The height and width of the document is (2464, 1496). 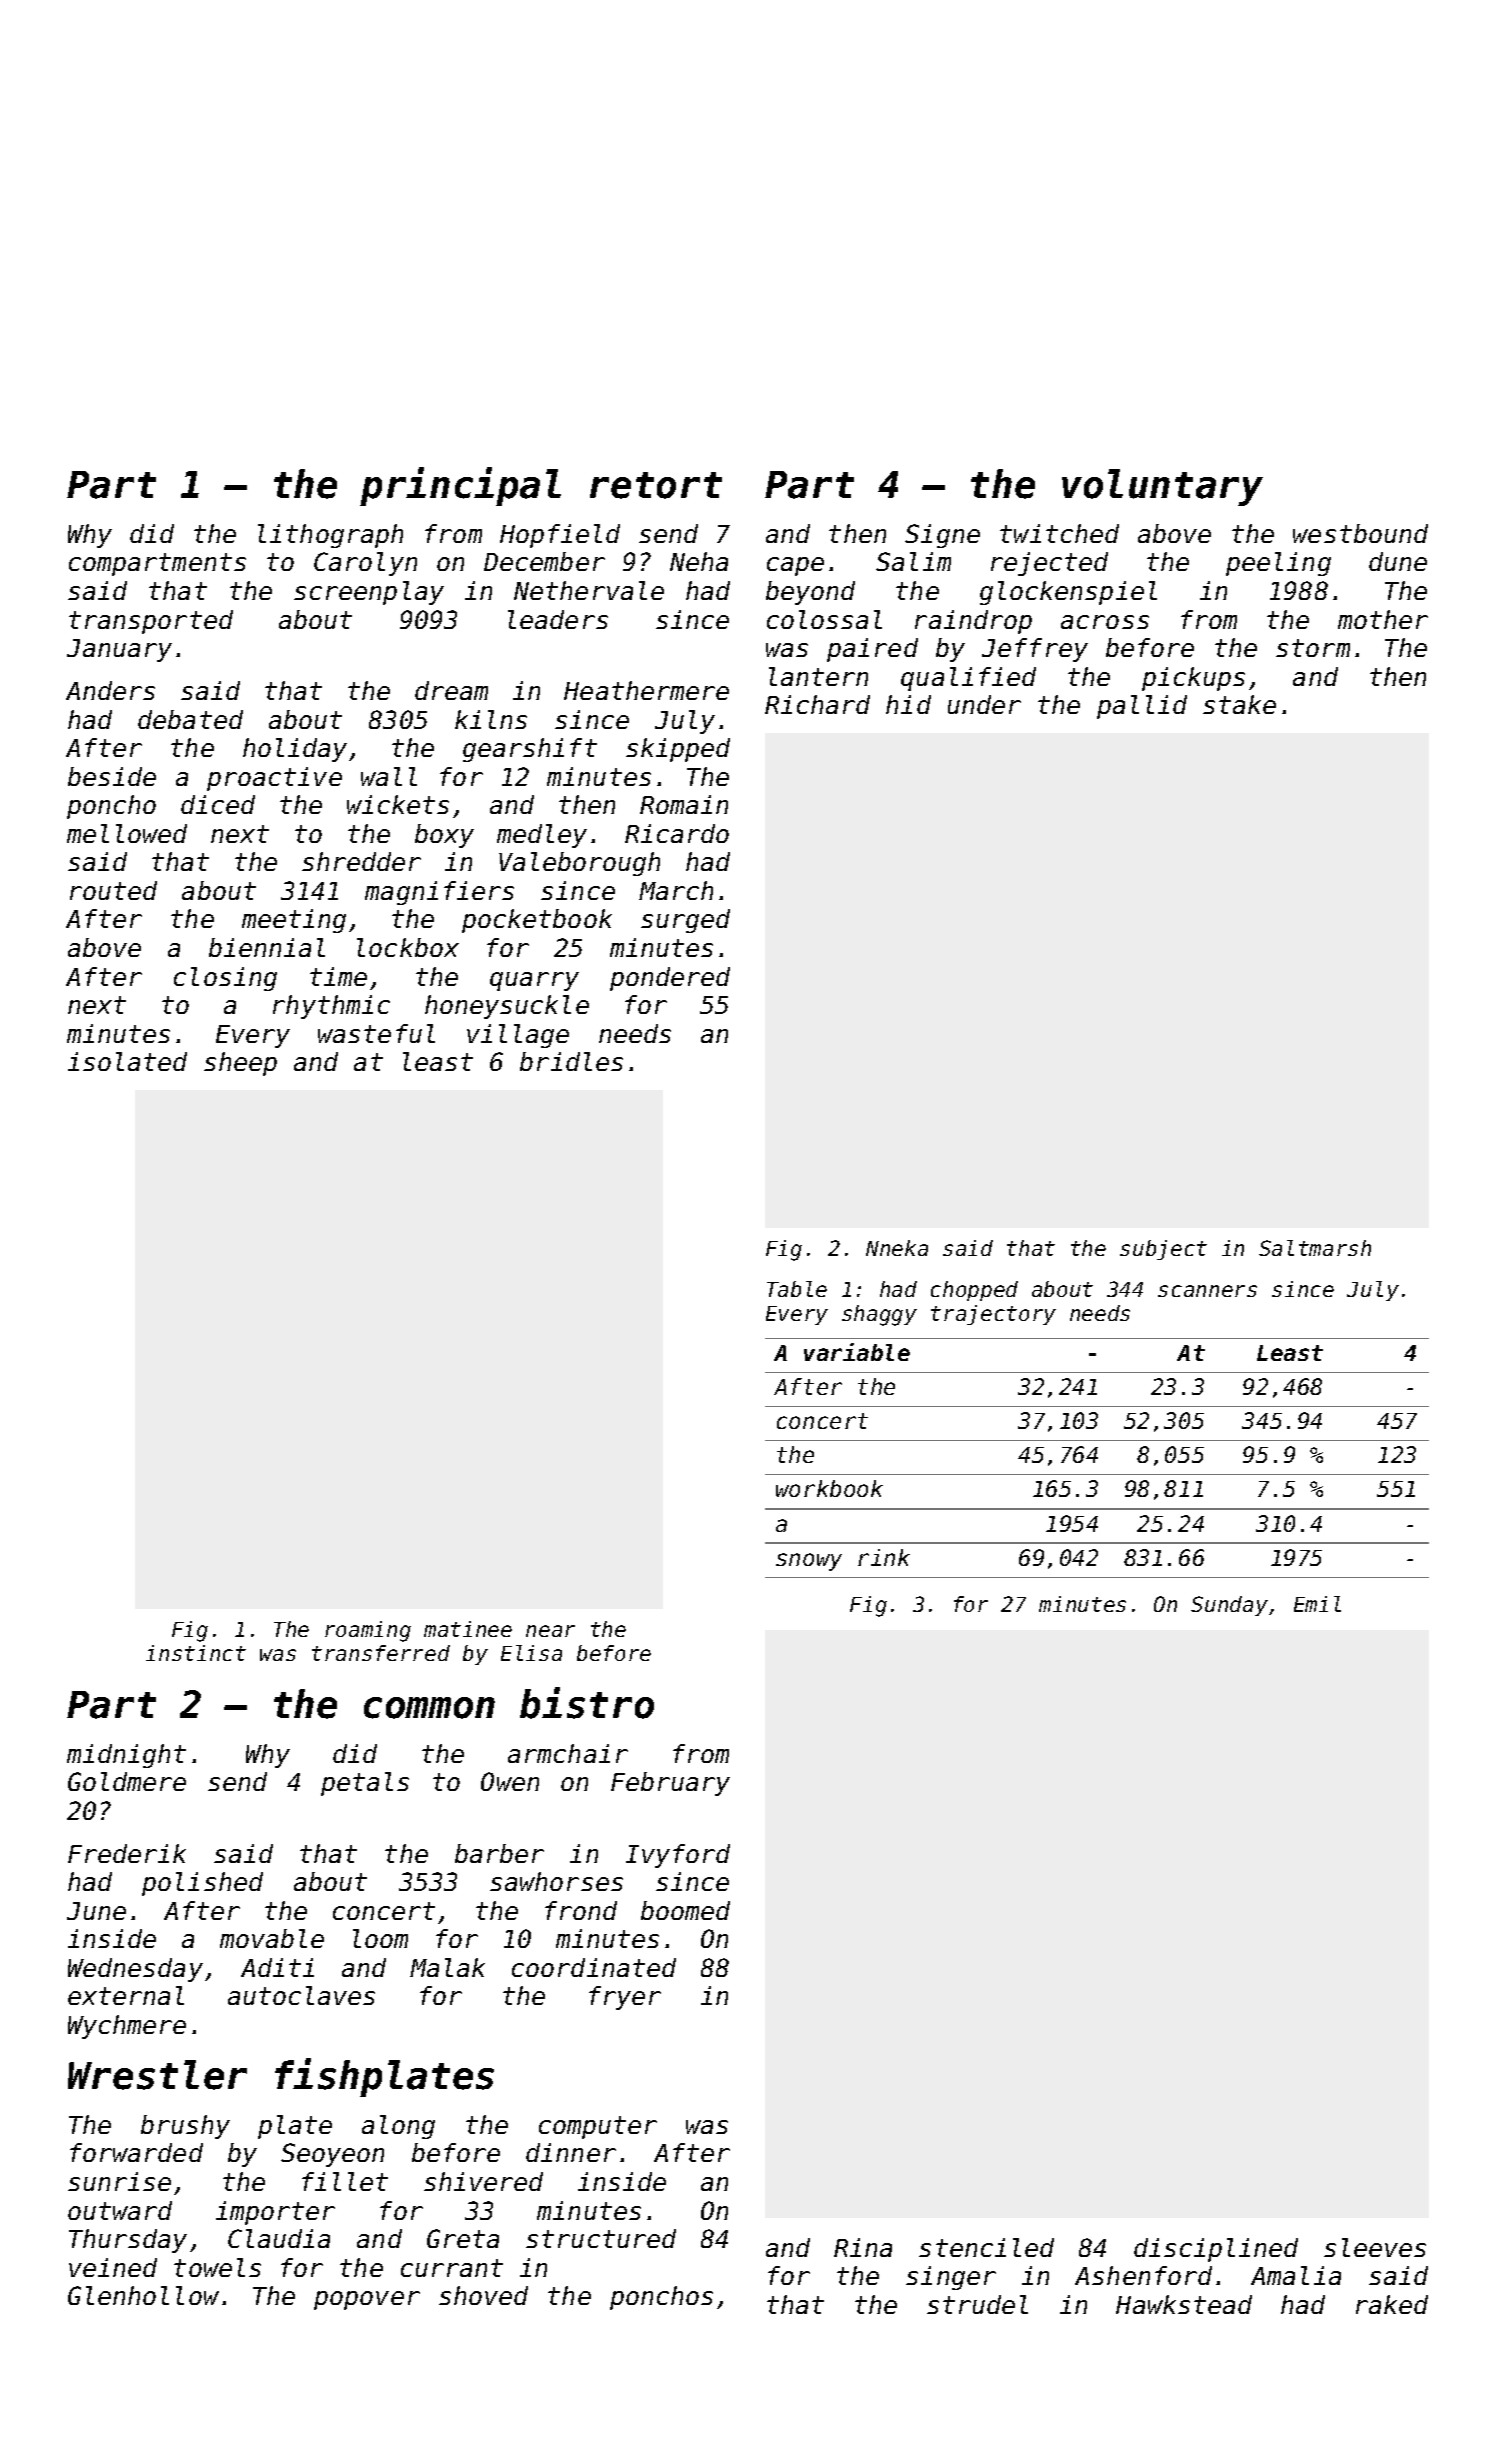 I want to click on pondered, so click(x=670, y=979).
